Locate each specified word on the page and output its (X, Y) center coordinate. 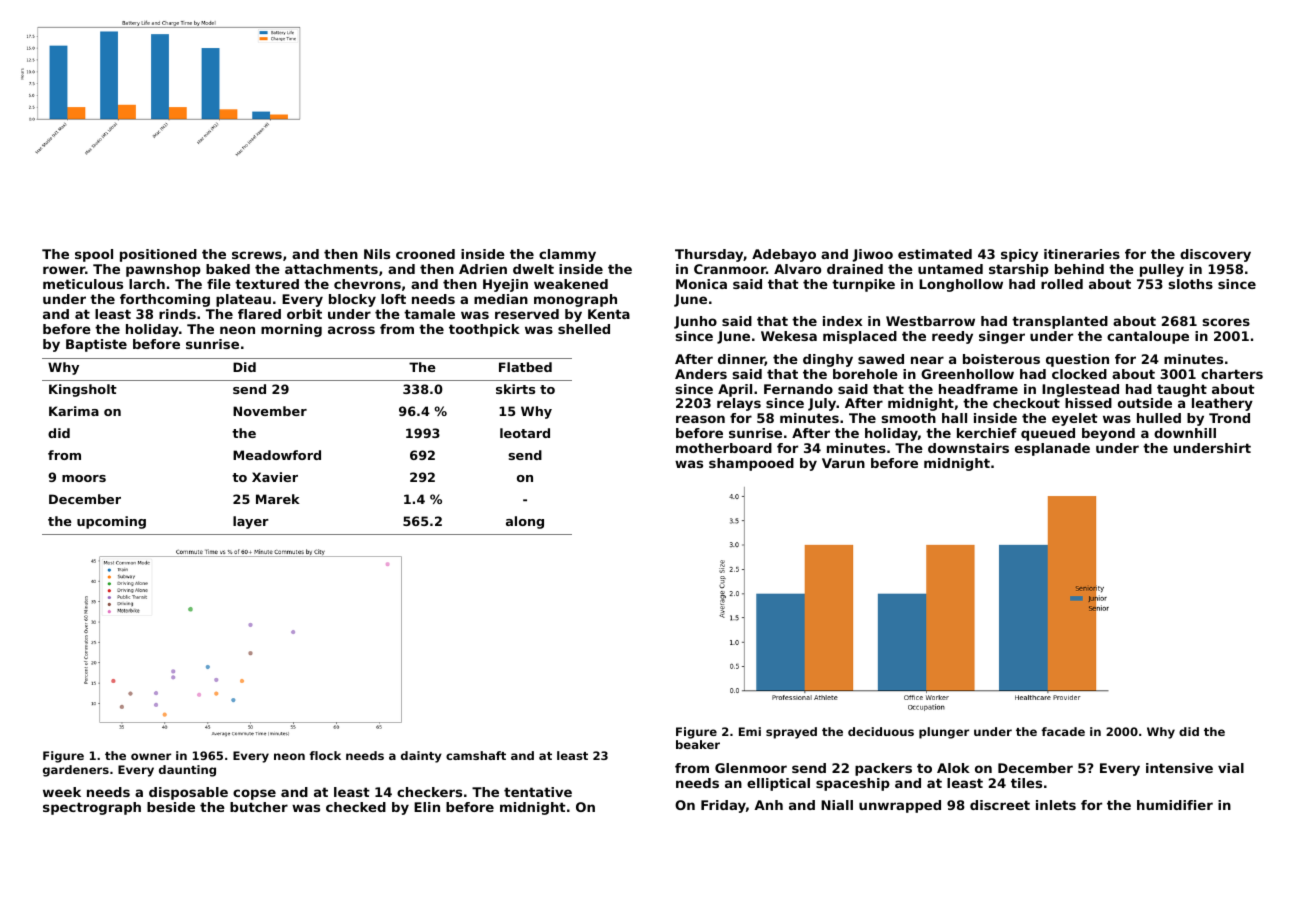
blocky (352, 300)
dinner (741, 360)
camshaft (476, 755)
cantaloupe (1148, 337)
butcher (259, 807)
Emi (750, 731)
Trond (1229, 418)
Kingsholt (83, 390)
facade (1063, 731)
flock (325, 755)
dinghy (828, 360)
